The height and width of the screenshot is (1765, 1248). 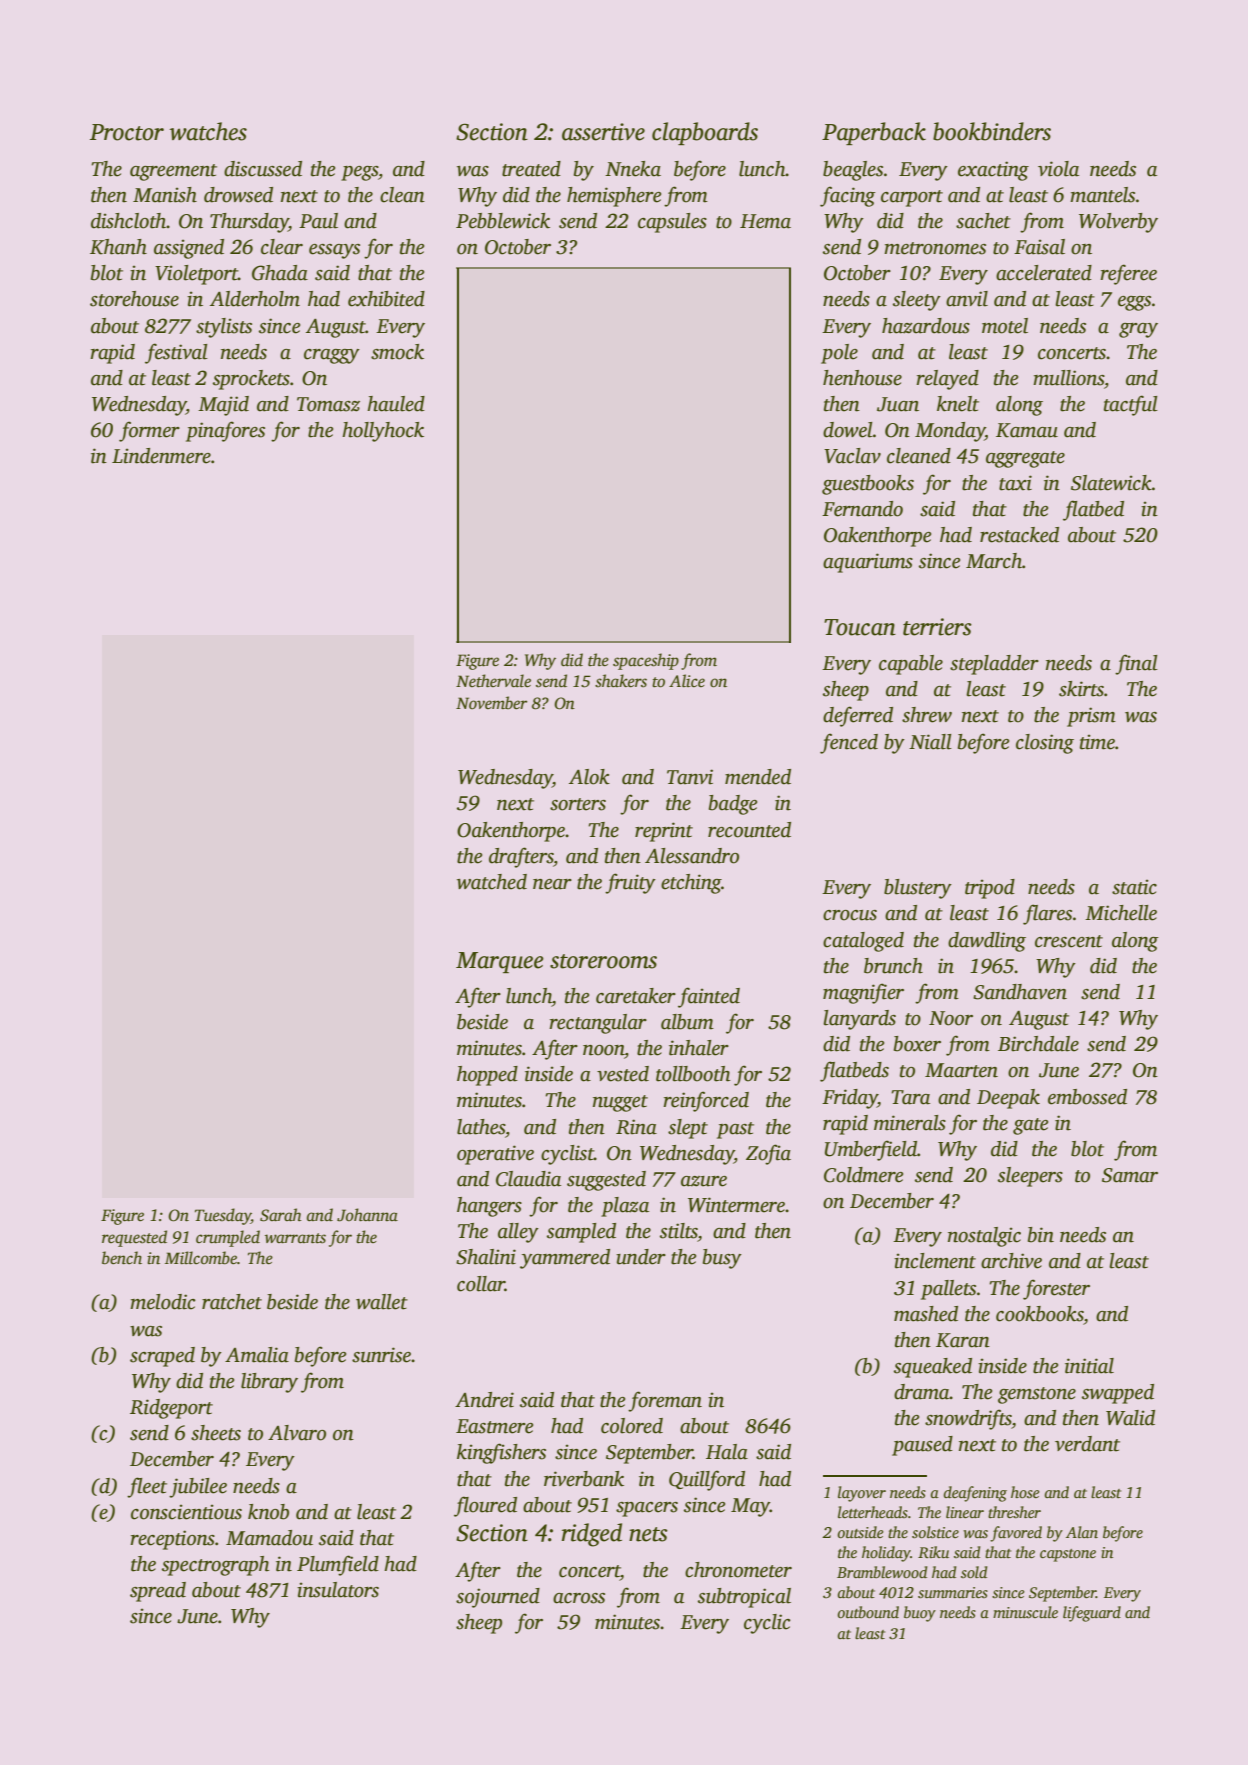 I want to click on hauled, so click(x=396, y=404).
